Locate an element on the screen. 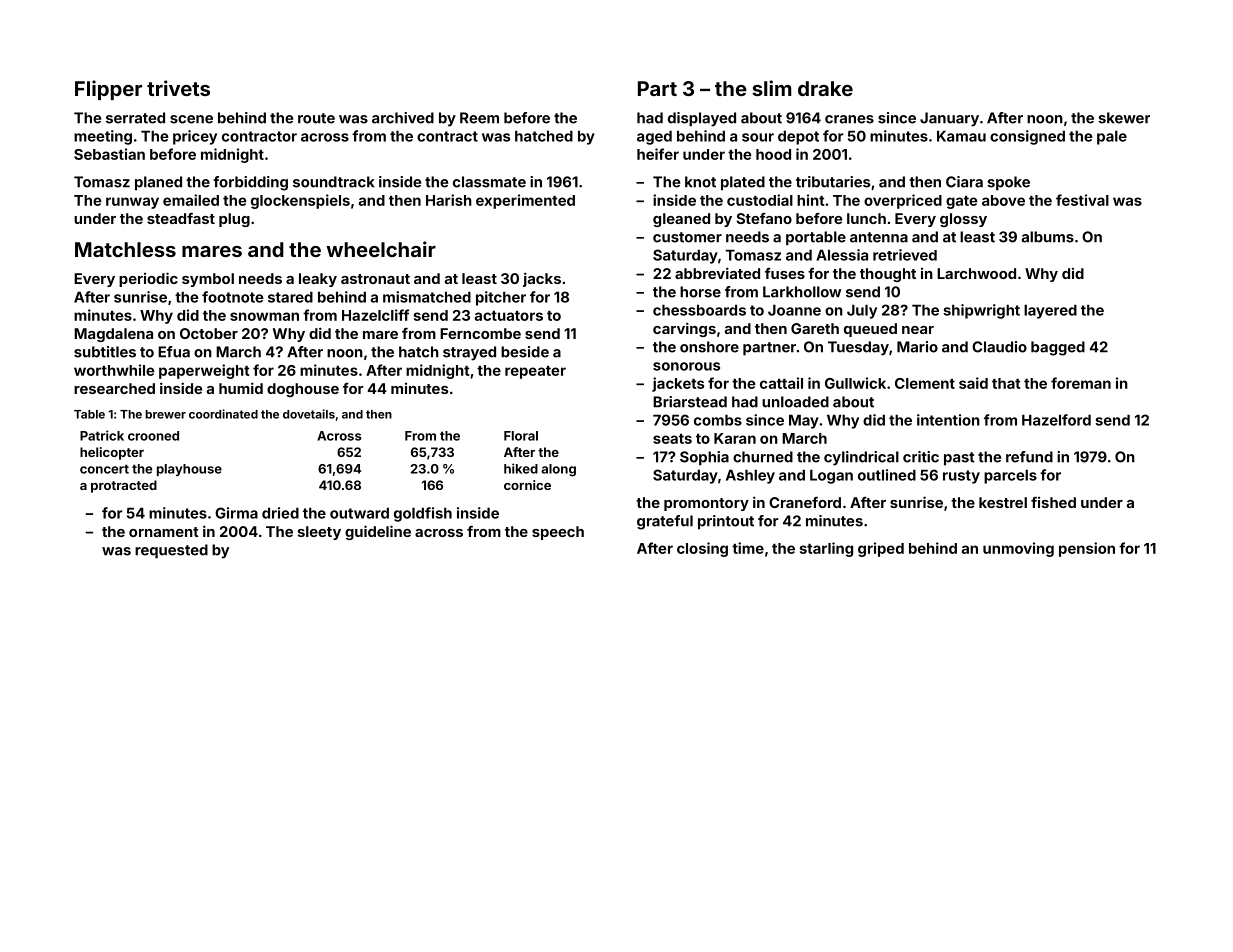  Girma is located at coordinates (236, 513).
